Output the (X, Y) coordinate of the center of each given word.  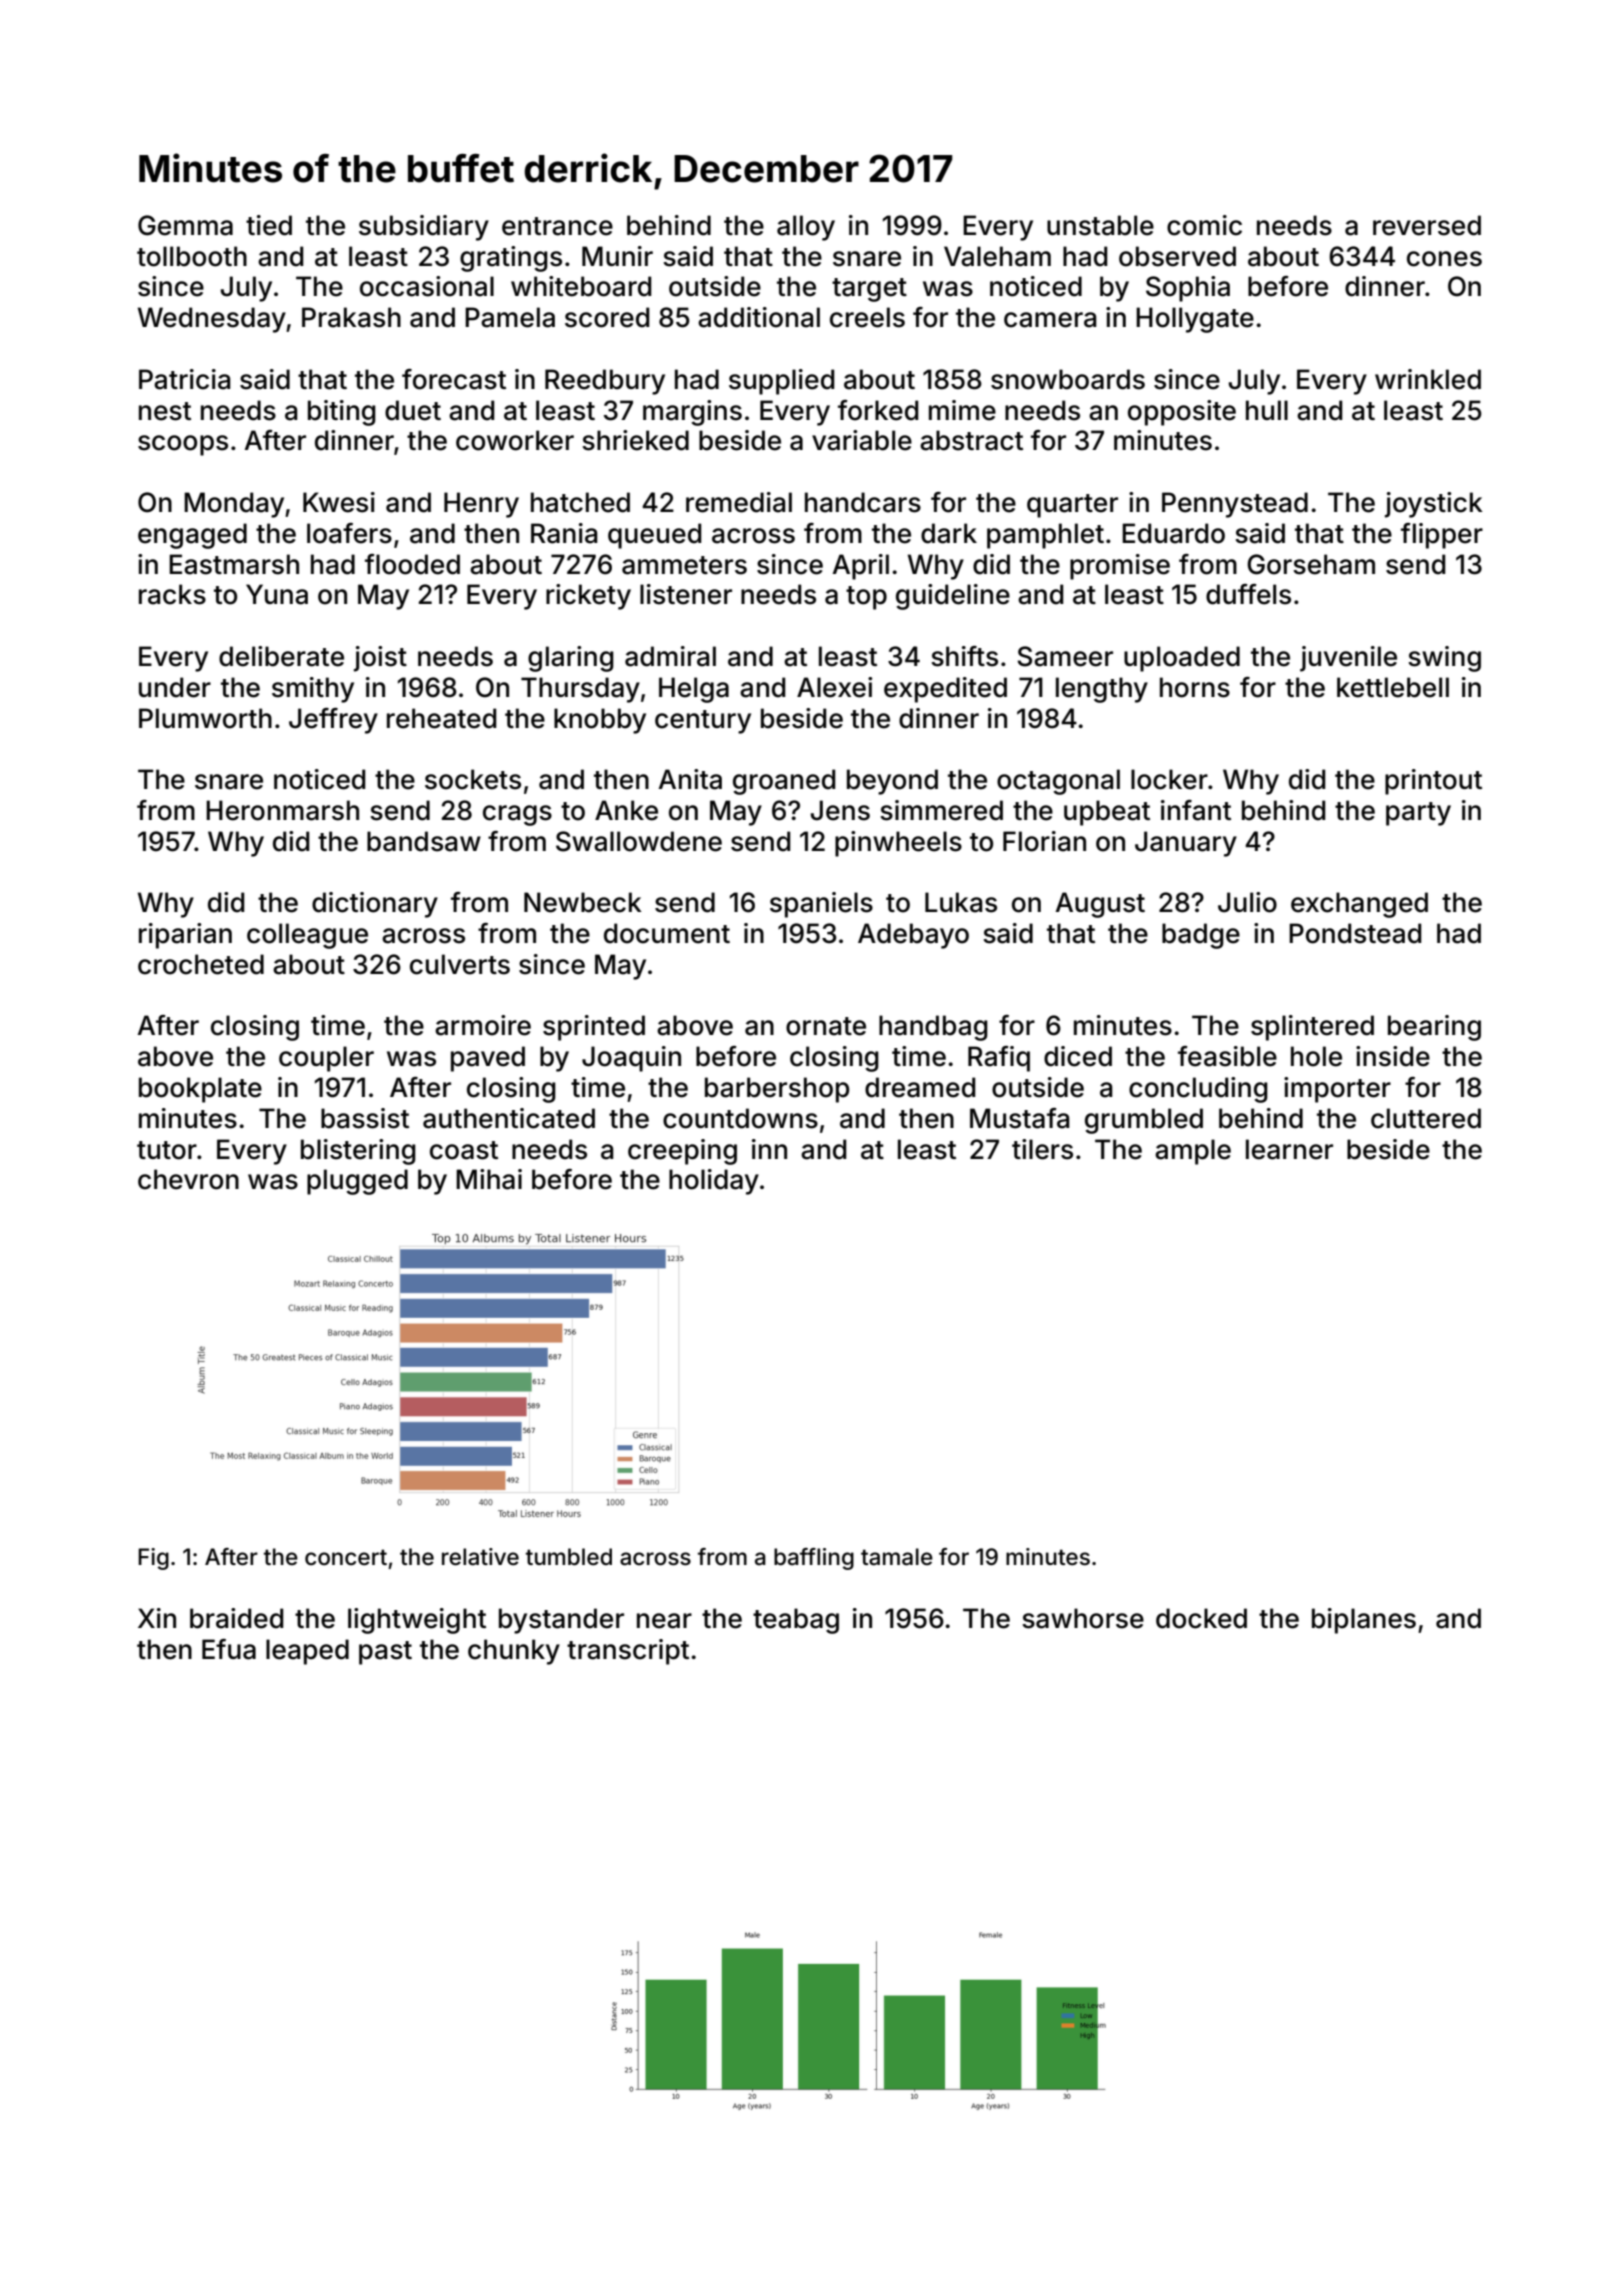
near (664, 1621)
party (1418, 814)
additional (759, 317)
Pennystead (1235, 505)
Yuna (277, 594)
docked (1201, 1618)
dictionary (375, 905)
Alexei (834, 687)
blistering (358, 1152)
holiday (714, 1182)
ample (1193, 1152)
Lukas (961, 902)
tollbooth (192, 256)
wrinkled (1428, 379)
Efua (229, 1649)
